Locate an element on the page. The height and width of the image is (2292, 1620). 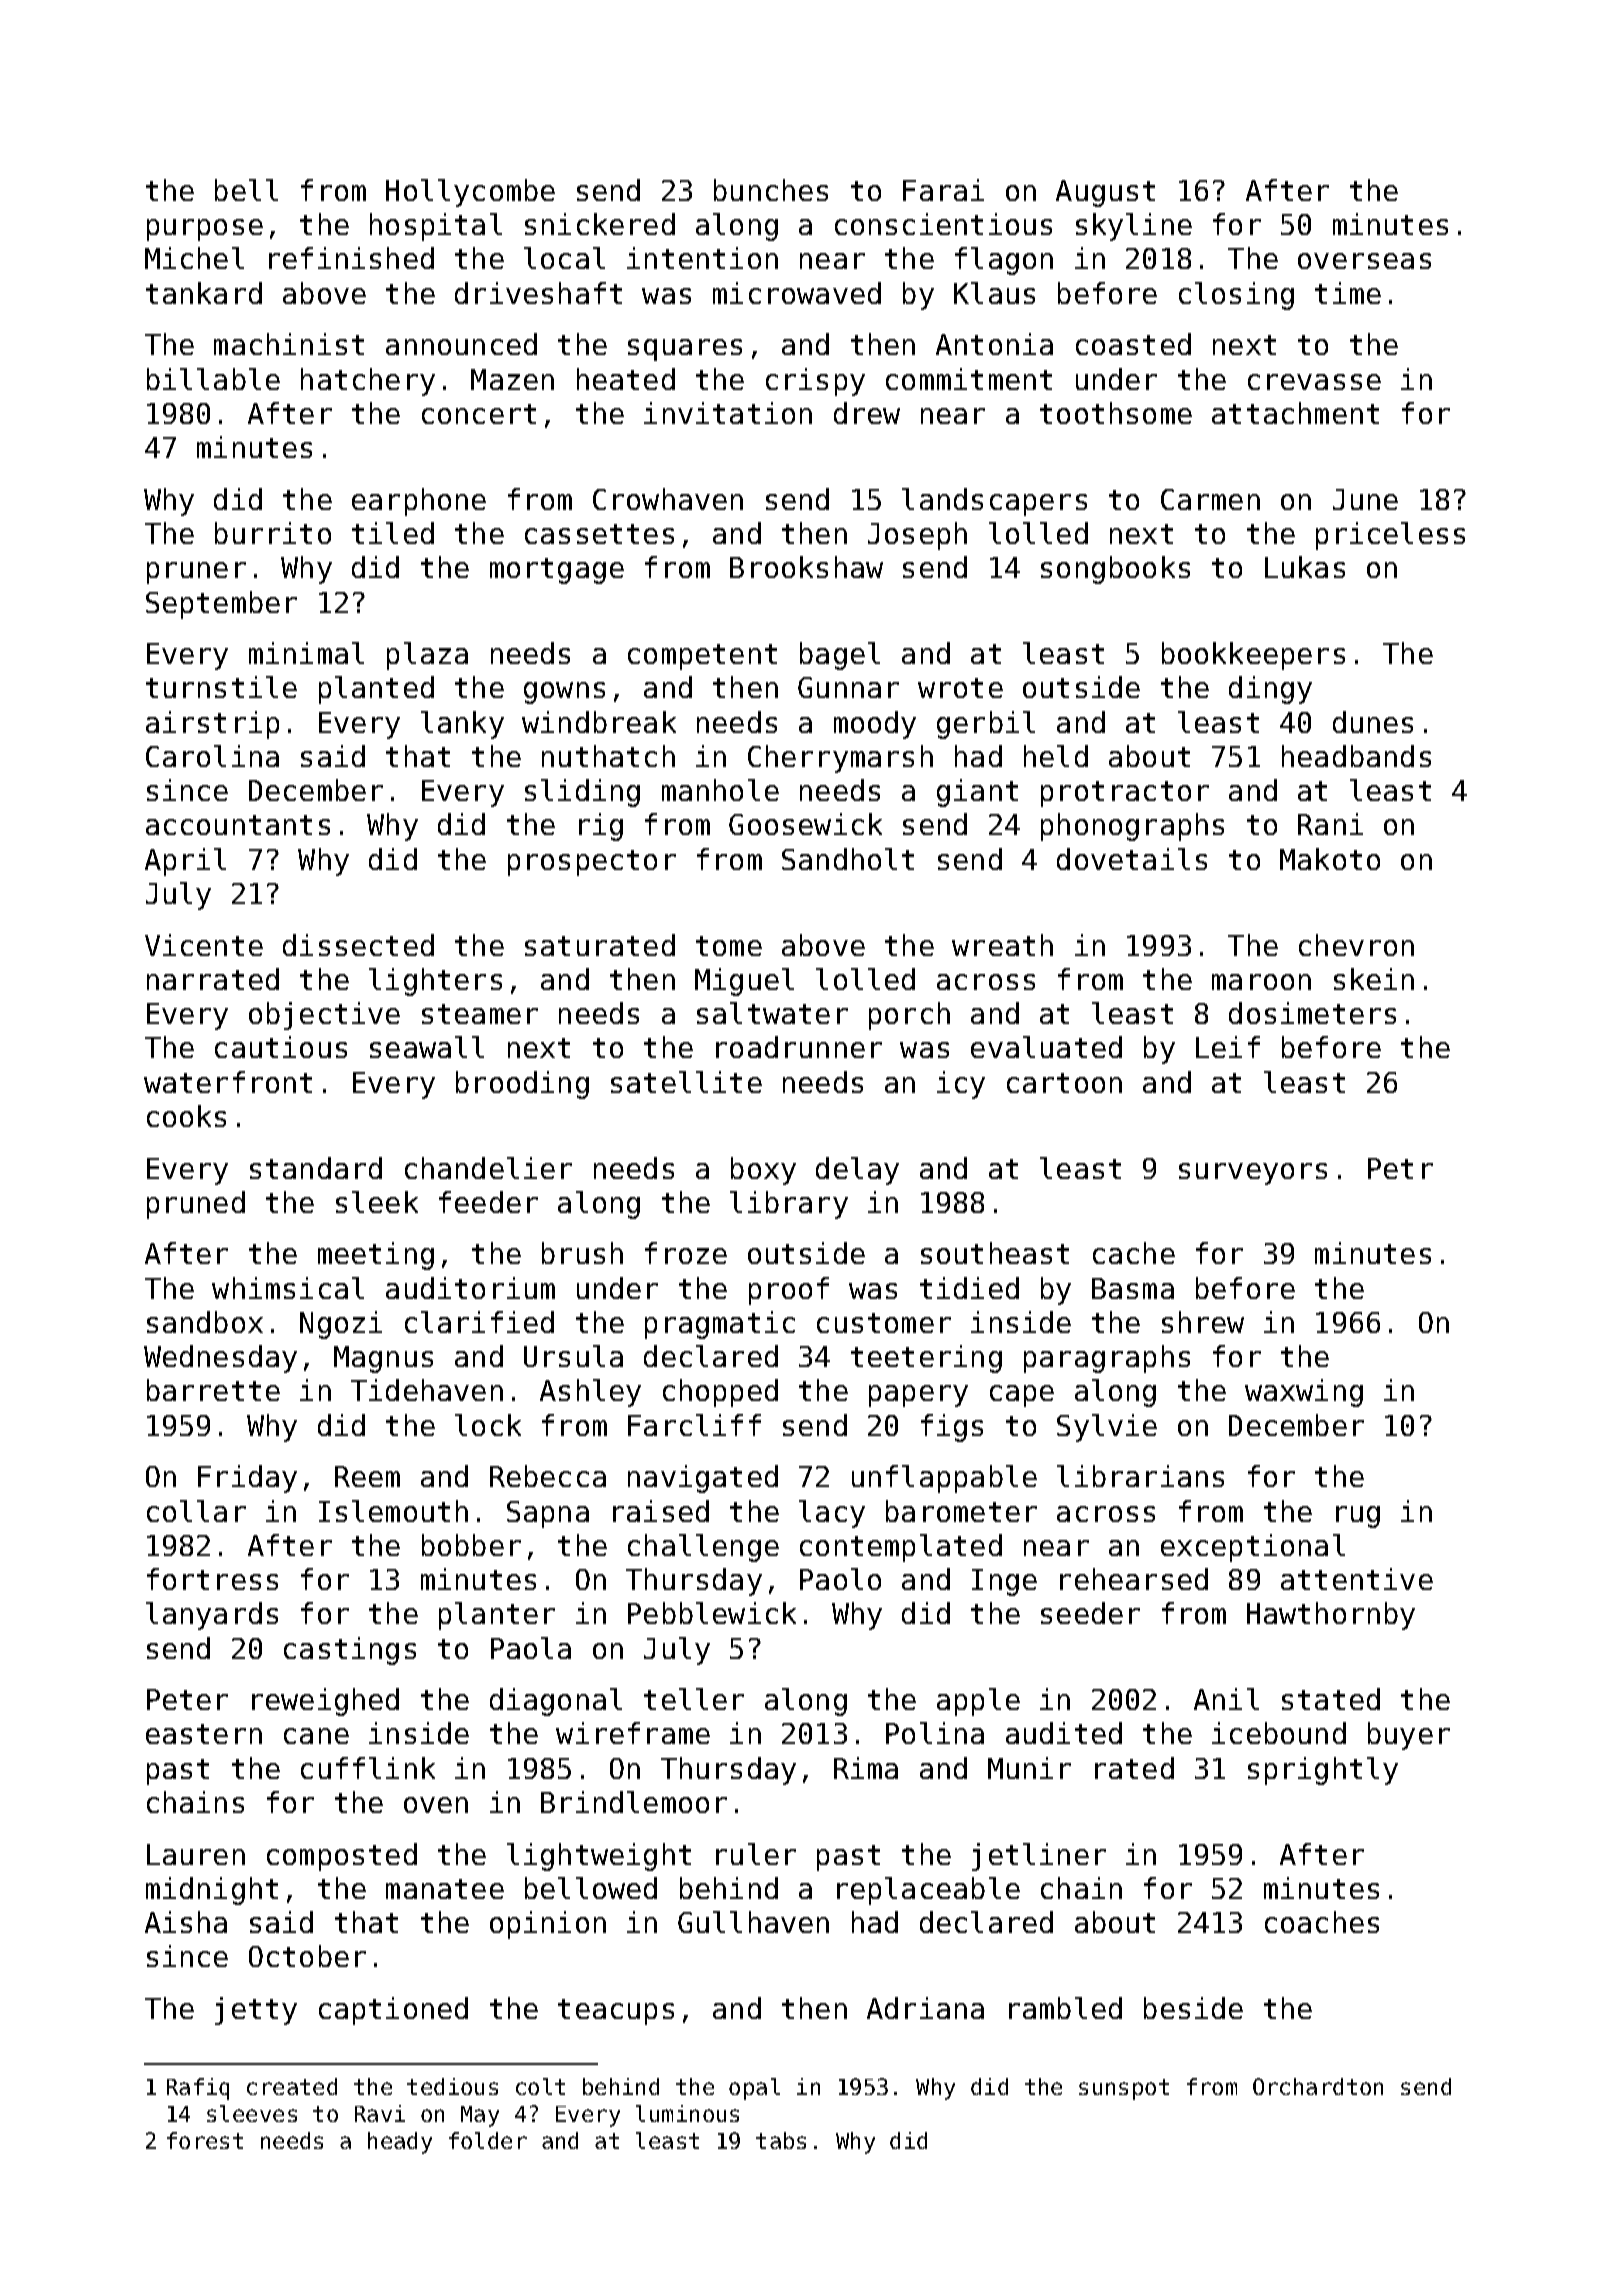
luminous is located at coordinates (687, 2113).
